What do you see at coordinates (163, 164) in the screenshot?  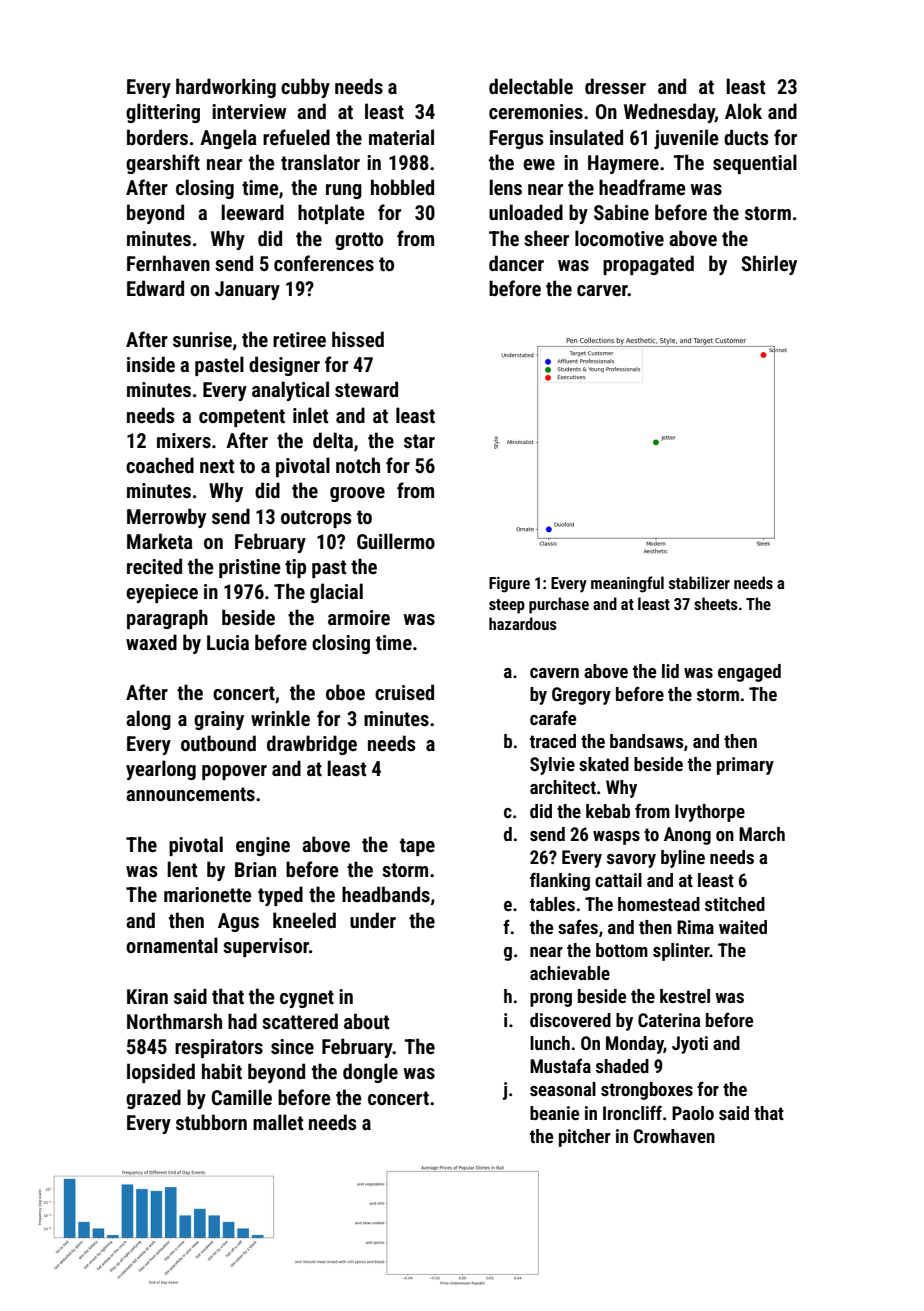 I see `gearshift` at bounding box center [163, 164].
